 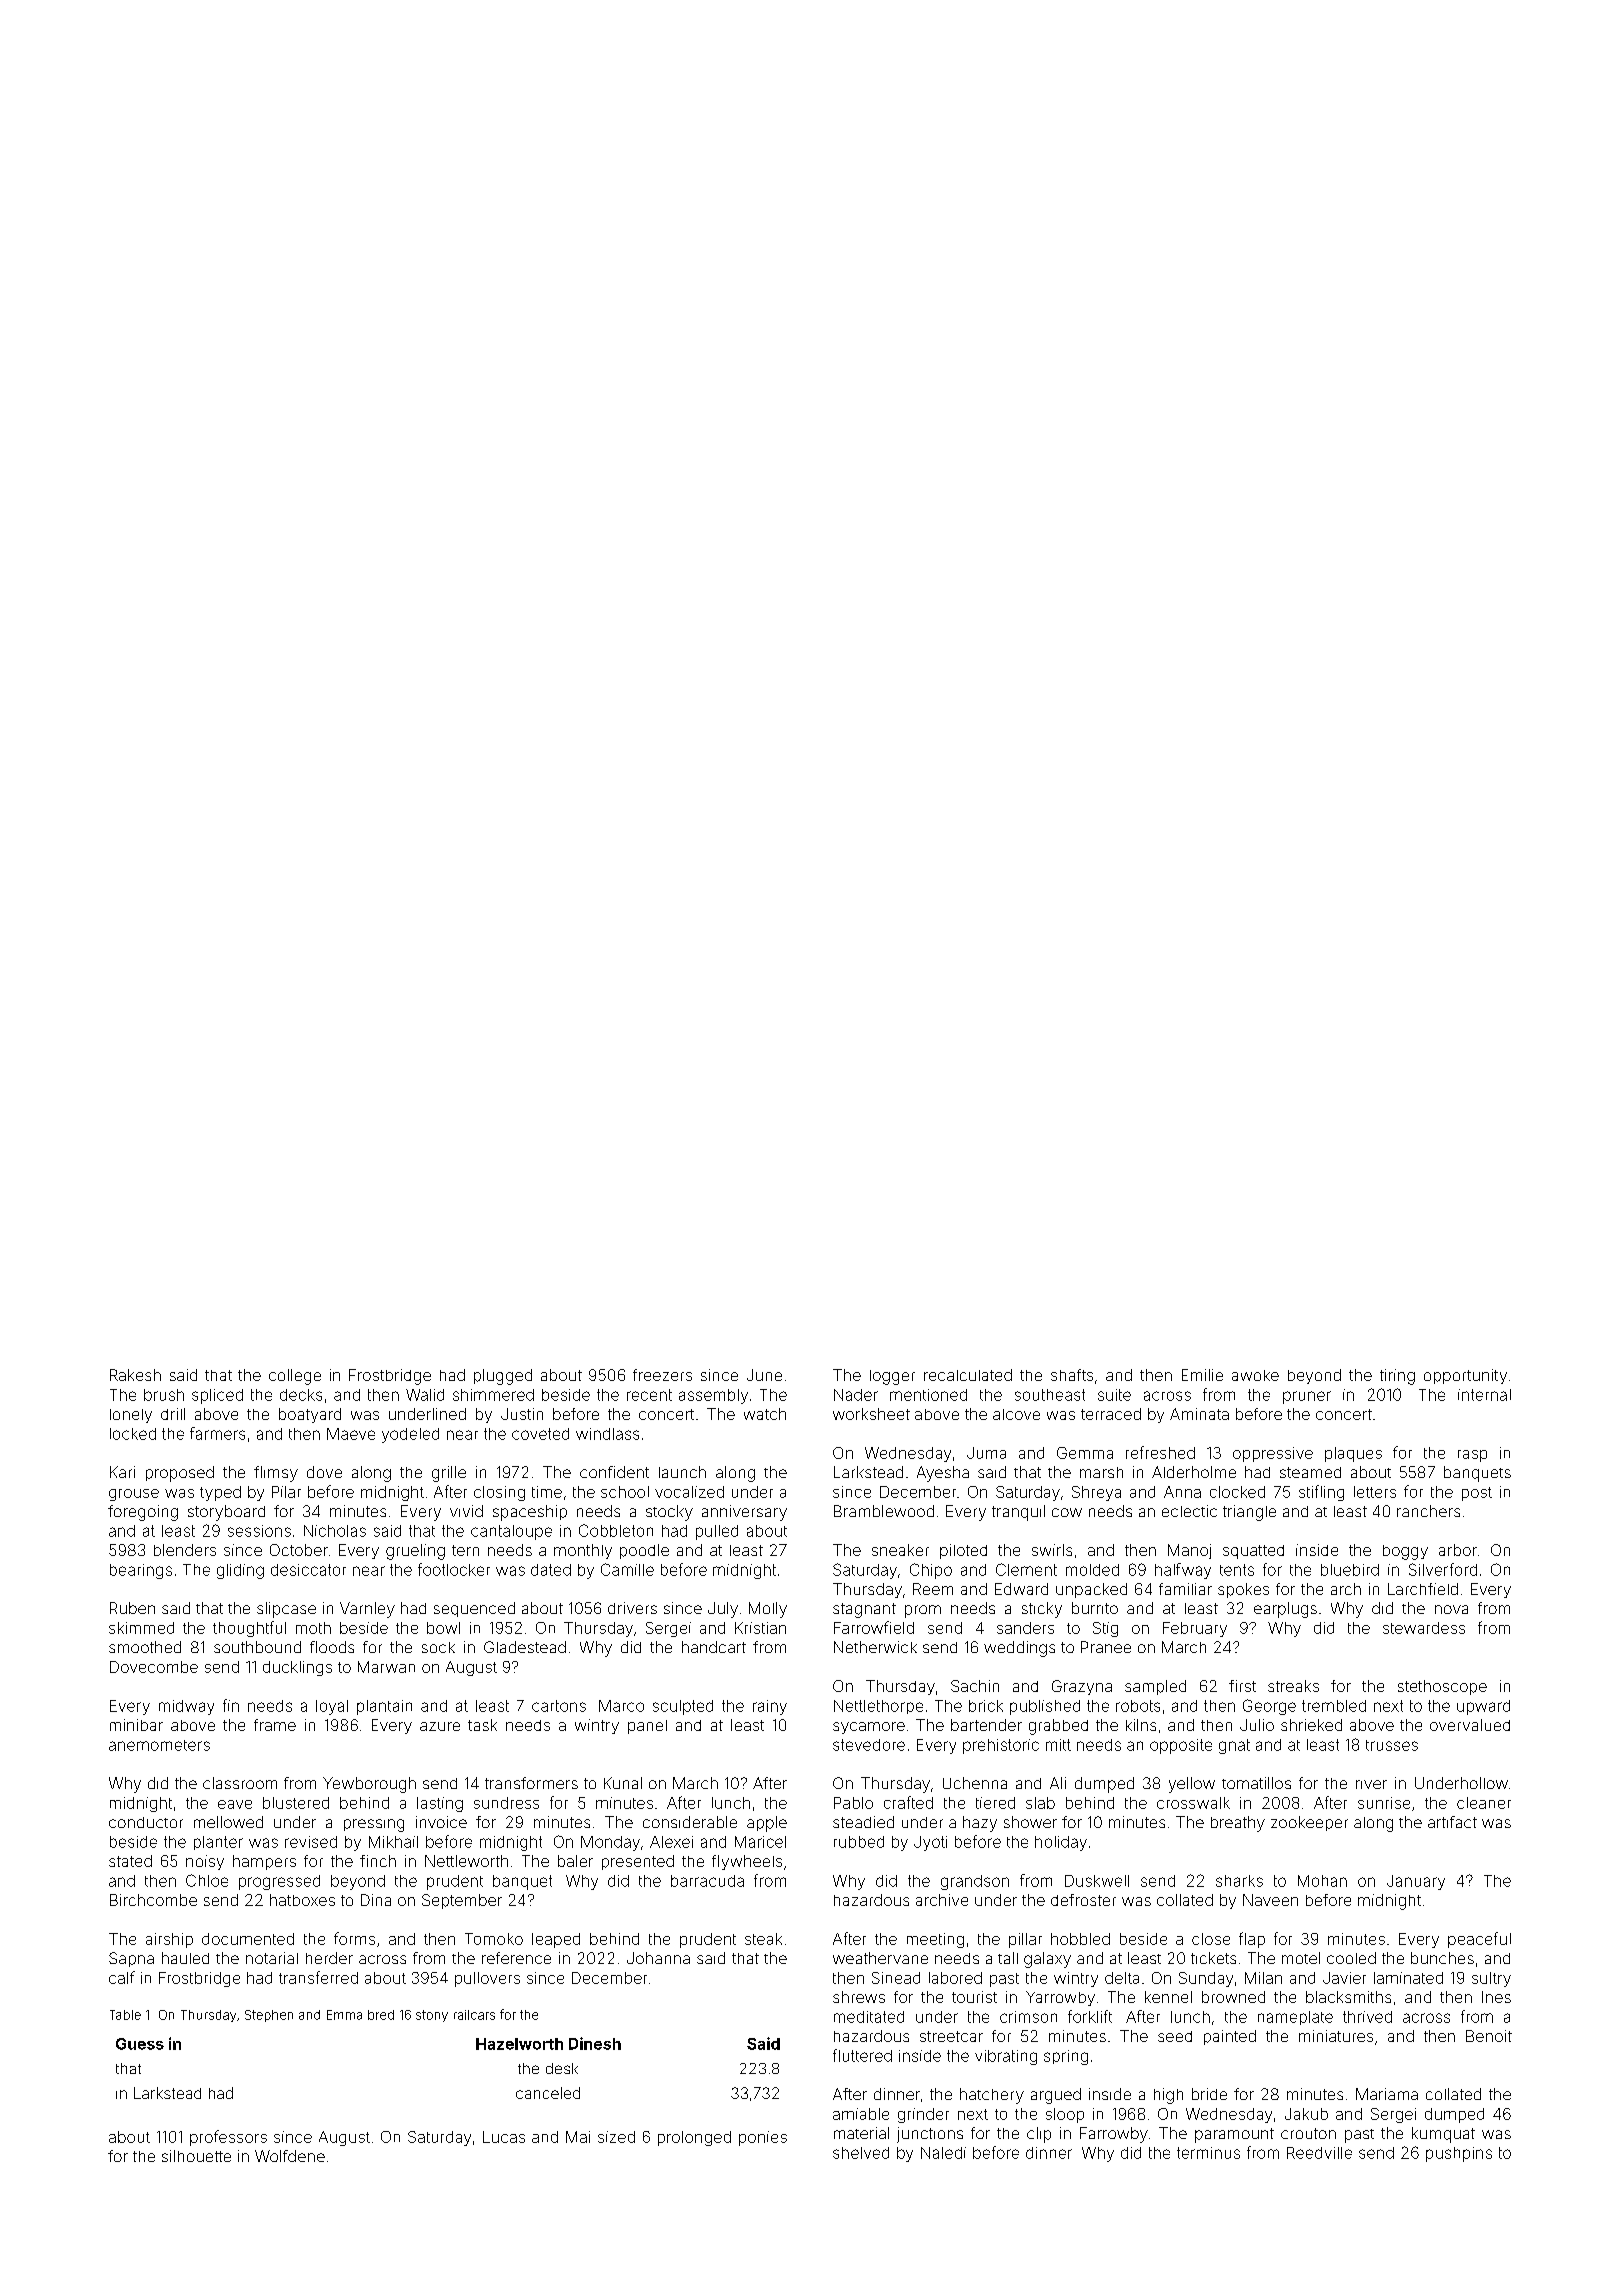 What do you see at coordinates (454, 1569) in the screenshot?
I see `footlocker` at bounding box center [454, 1569].
